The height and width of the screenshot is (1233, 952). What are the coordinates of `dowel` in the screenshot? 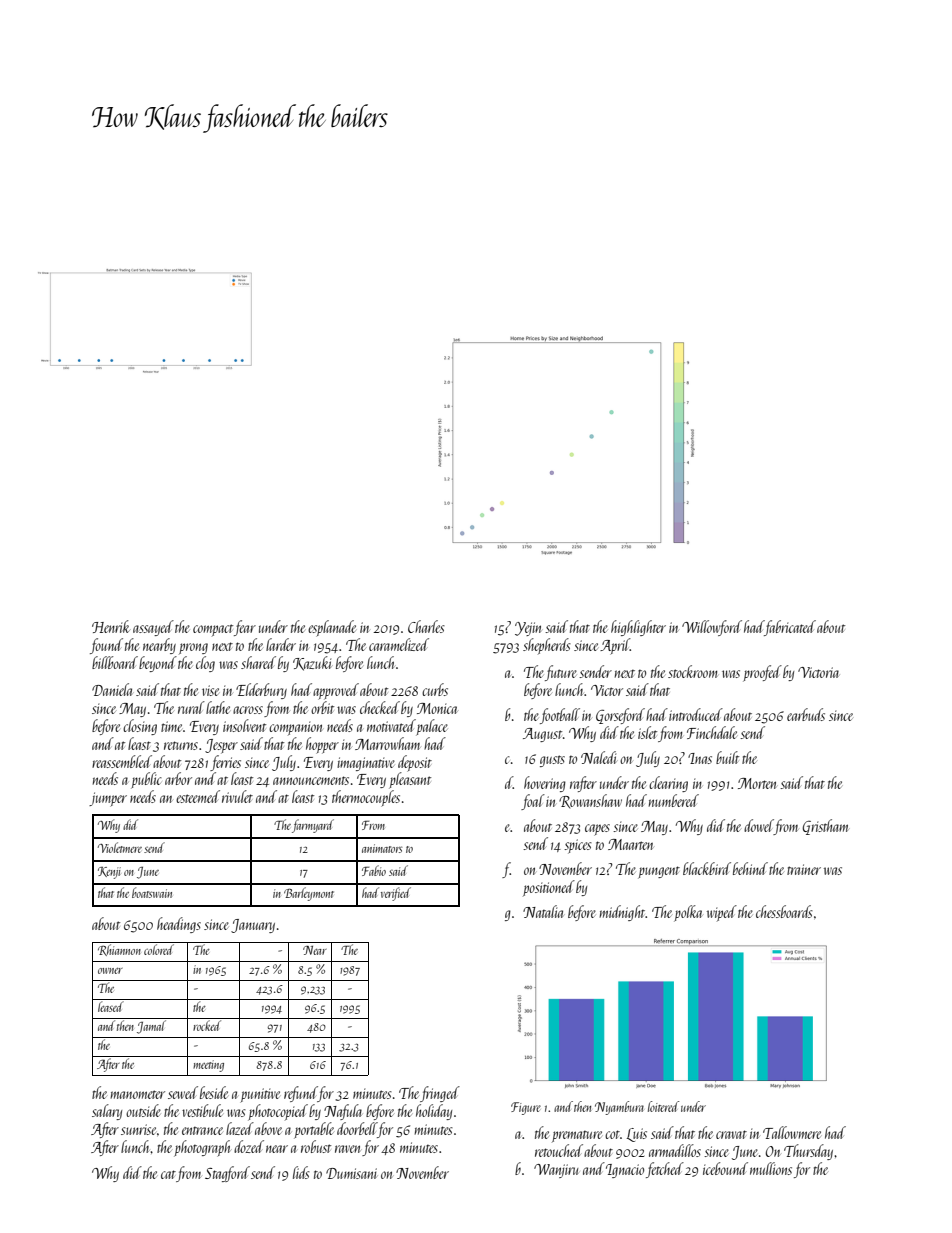 It's located at (759, 827).
